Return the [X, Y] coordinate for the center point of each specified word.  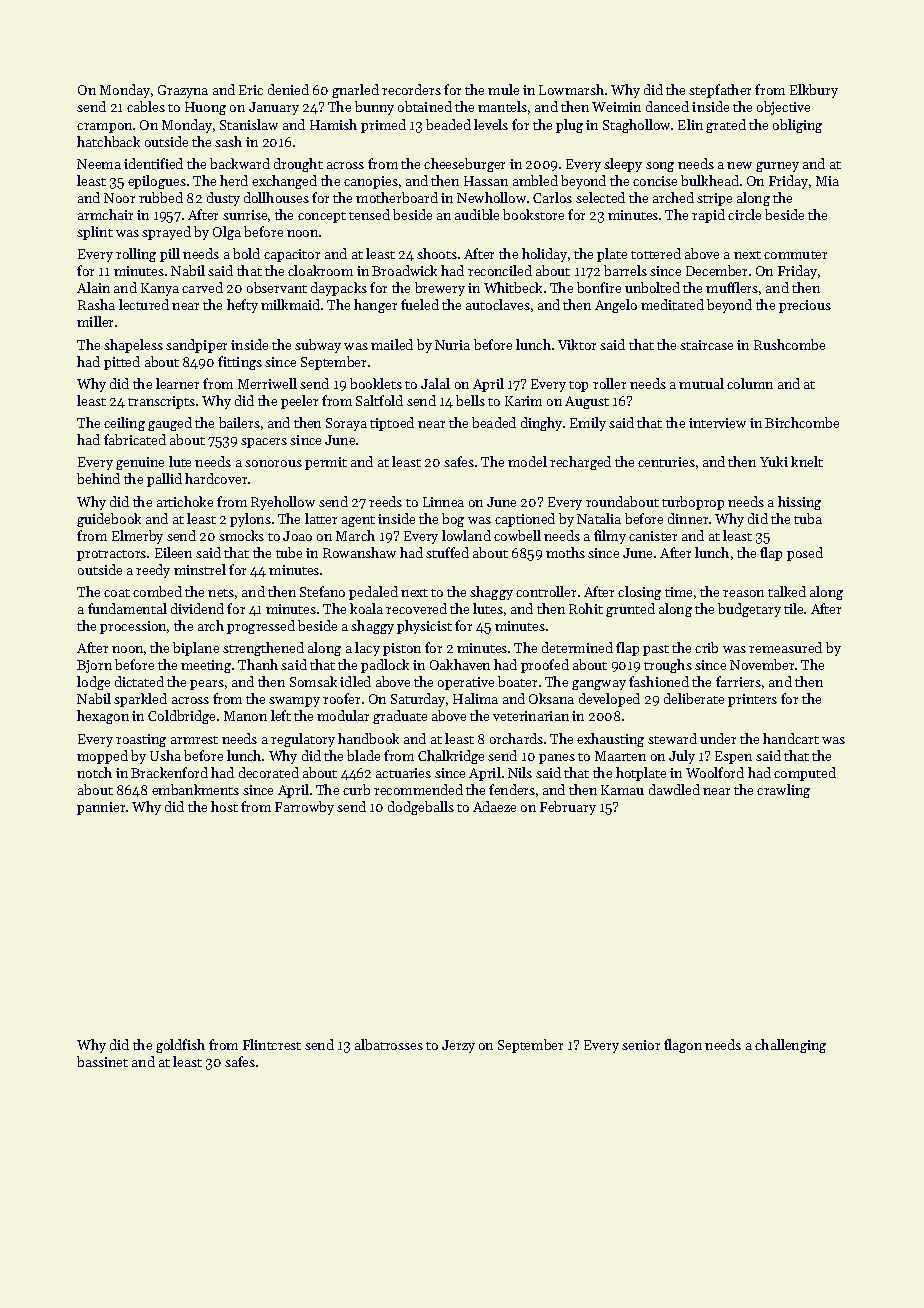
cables [146, 106]
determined [577, 647]
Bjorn [94, 666]
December [716, 270]
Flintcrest [272, 1044]
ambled [535, 180]
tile [793, 608]
